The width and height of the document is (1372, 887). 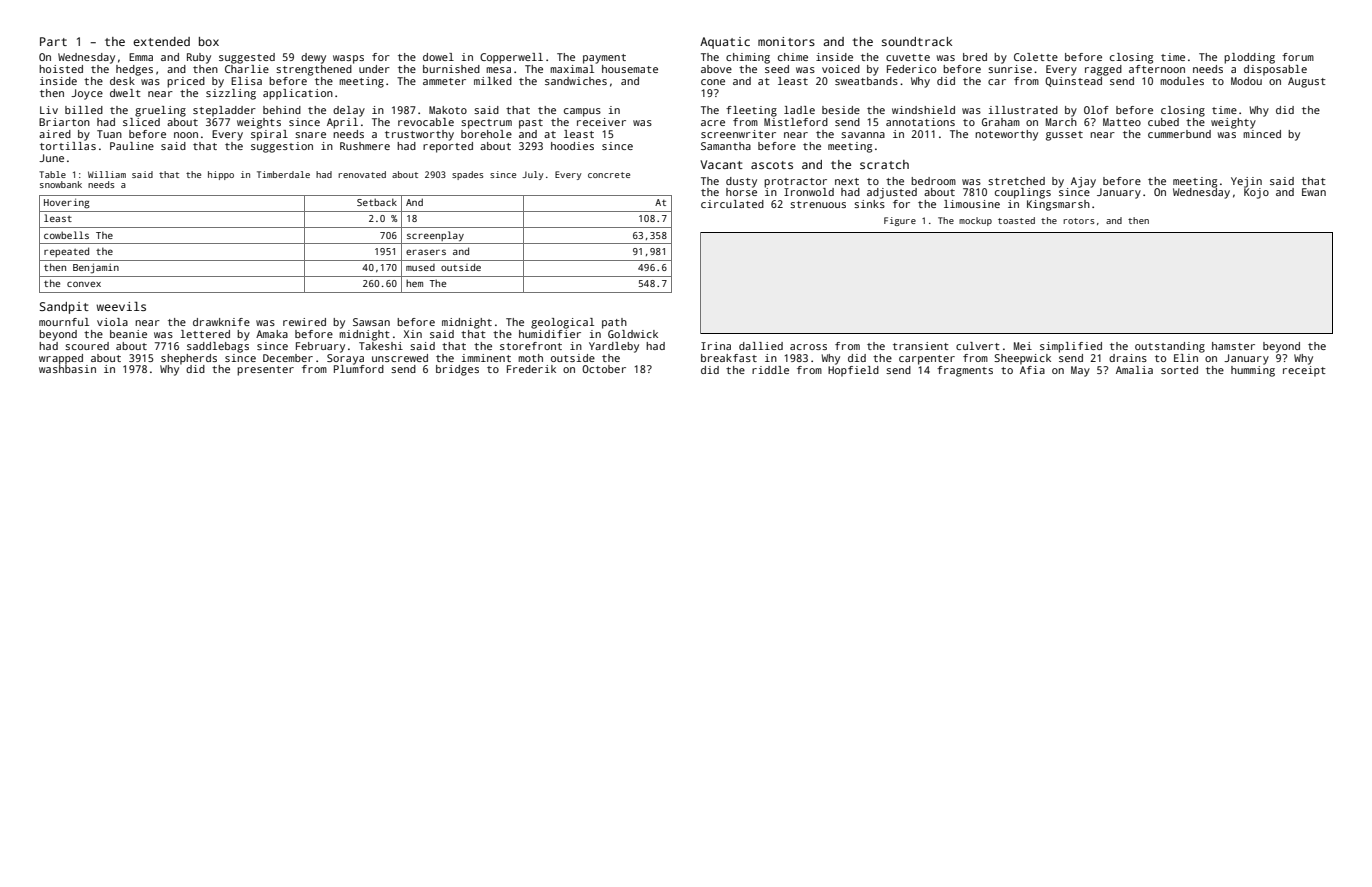 I want to click on Federico, so click(x=911, y=69).
